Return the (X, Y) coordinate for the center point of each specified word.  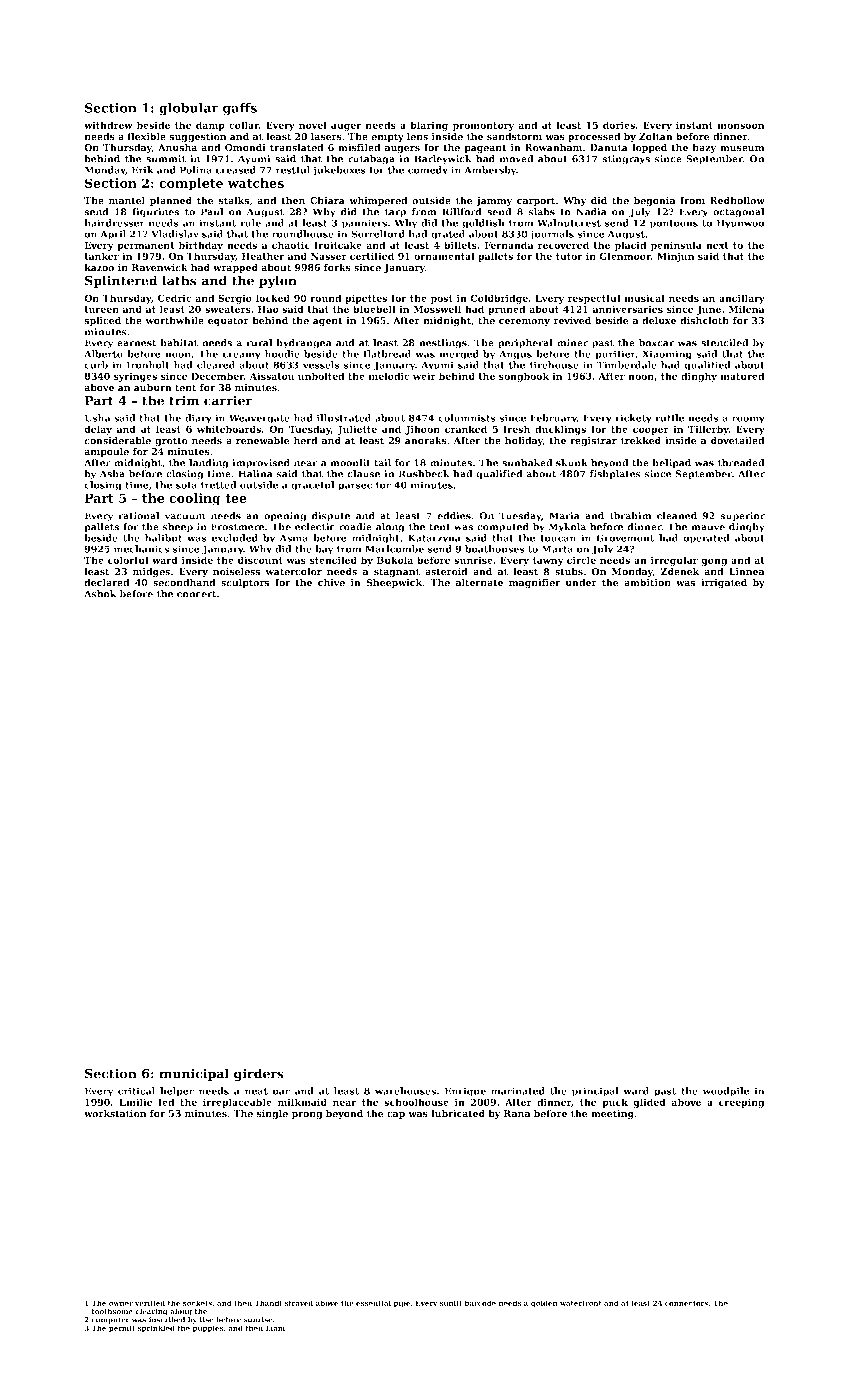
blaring (429, 126)
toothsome (112, 1311)
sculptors (245, 583)
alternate (479, 582)
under (581, 582)
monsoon (740, 126)
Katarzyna (434, 539)
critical (136, 1091)
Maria (564, 516)
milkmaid (302, 1102)
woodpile (726, 1092)
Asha (112, 474)
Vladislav (175, 234)
